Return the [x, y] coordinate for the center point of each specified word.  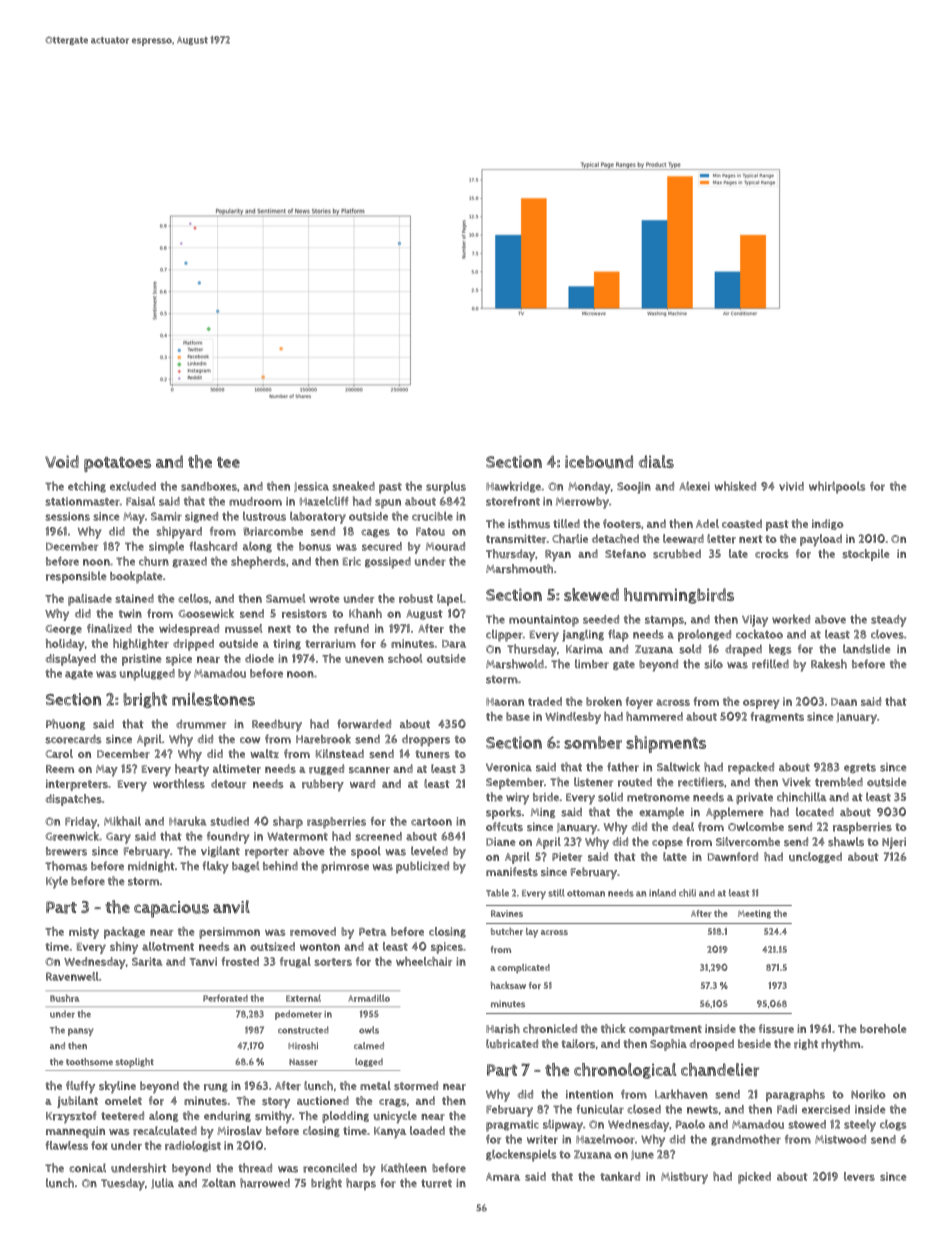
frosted [240, 961]
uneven [364, 659]
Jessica [311, 487]
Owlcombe [756, 826]
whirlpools [837, 487]
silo [713, 664]
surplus [446, 488]
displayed [70, 660]
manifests [512, 871]
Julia [162, 1183]
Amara [503, 1177]
